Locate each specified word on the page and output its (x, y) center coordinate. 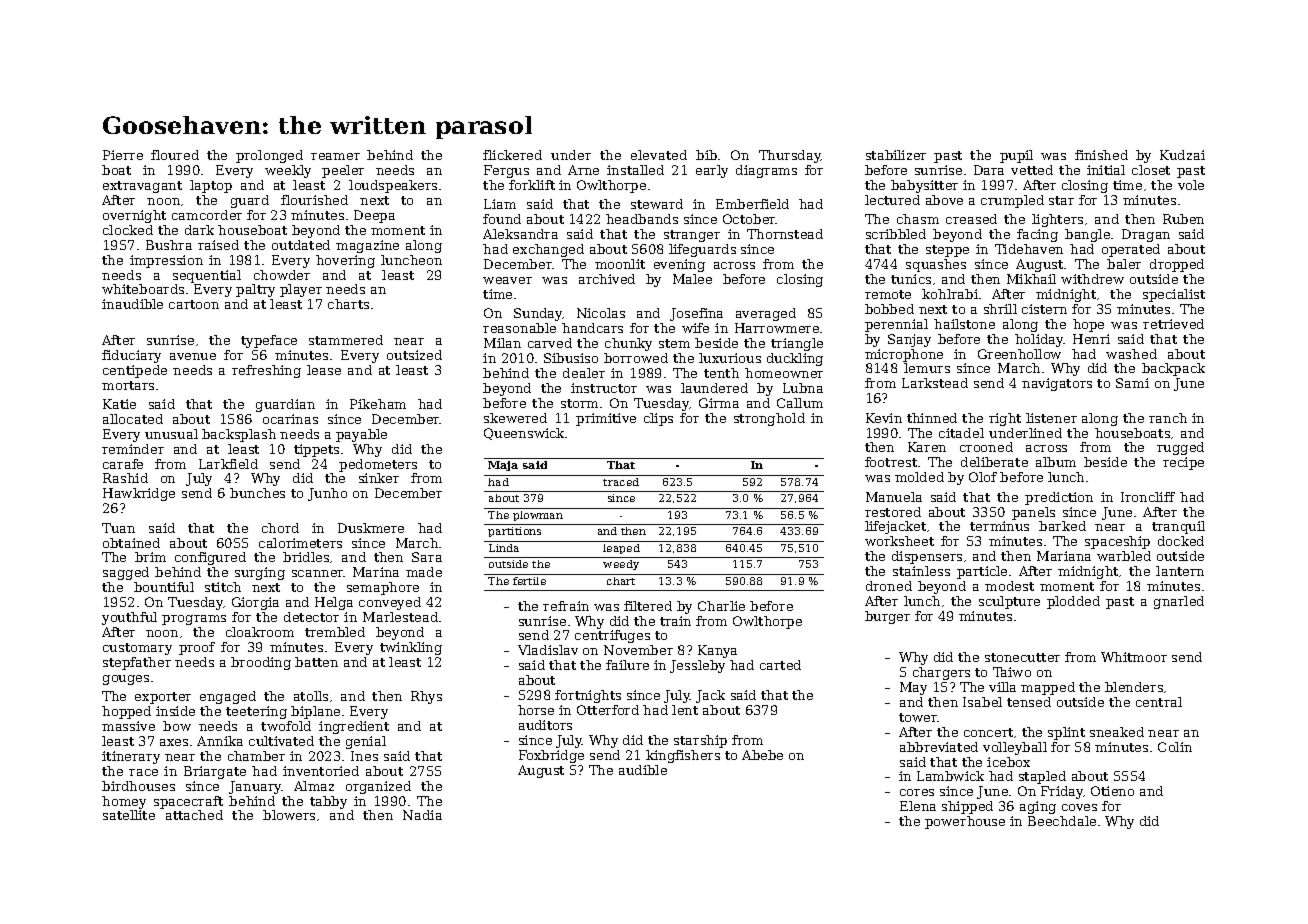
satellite (129, 815)
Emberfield (752, 204)
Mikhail (1031, 279)
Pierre (123, 155)
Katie (119, 404)
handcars (592, 328)
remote (888, 294)
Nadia (422, 815)
